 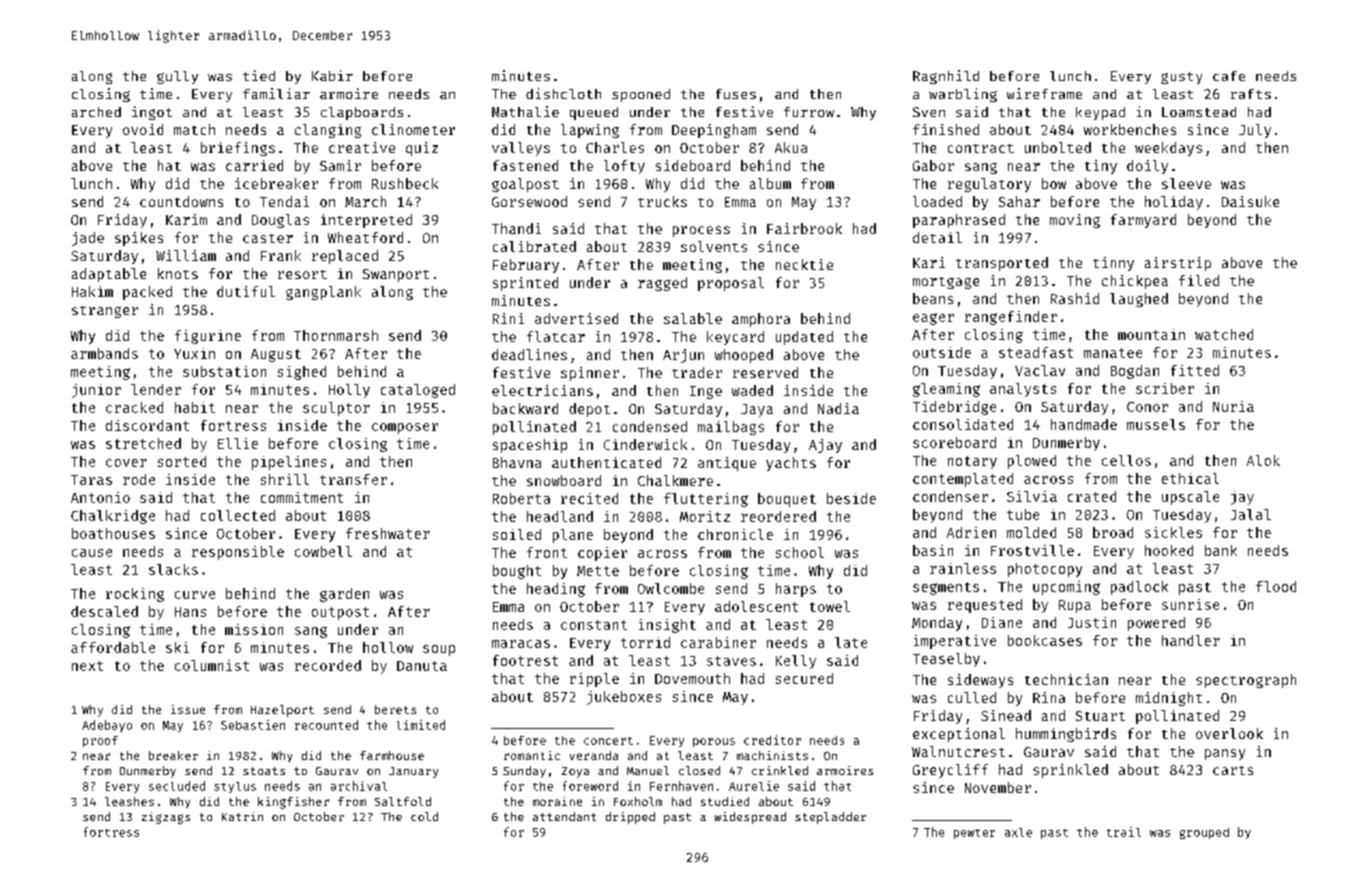 I want to click on gleaming, so click(x=946, y=390).
